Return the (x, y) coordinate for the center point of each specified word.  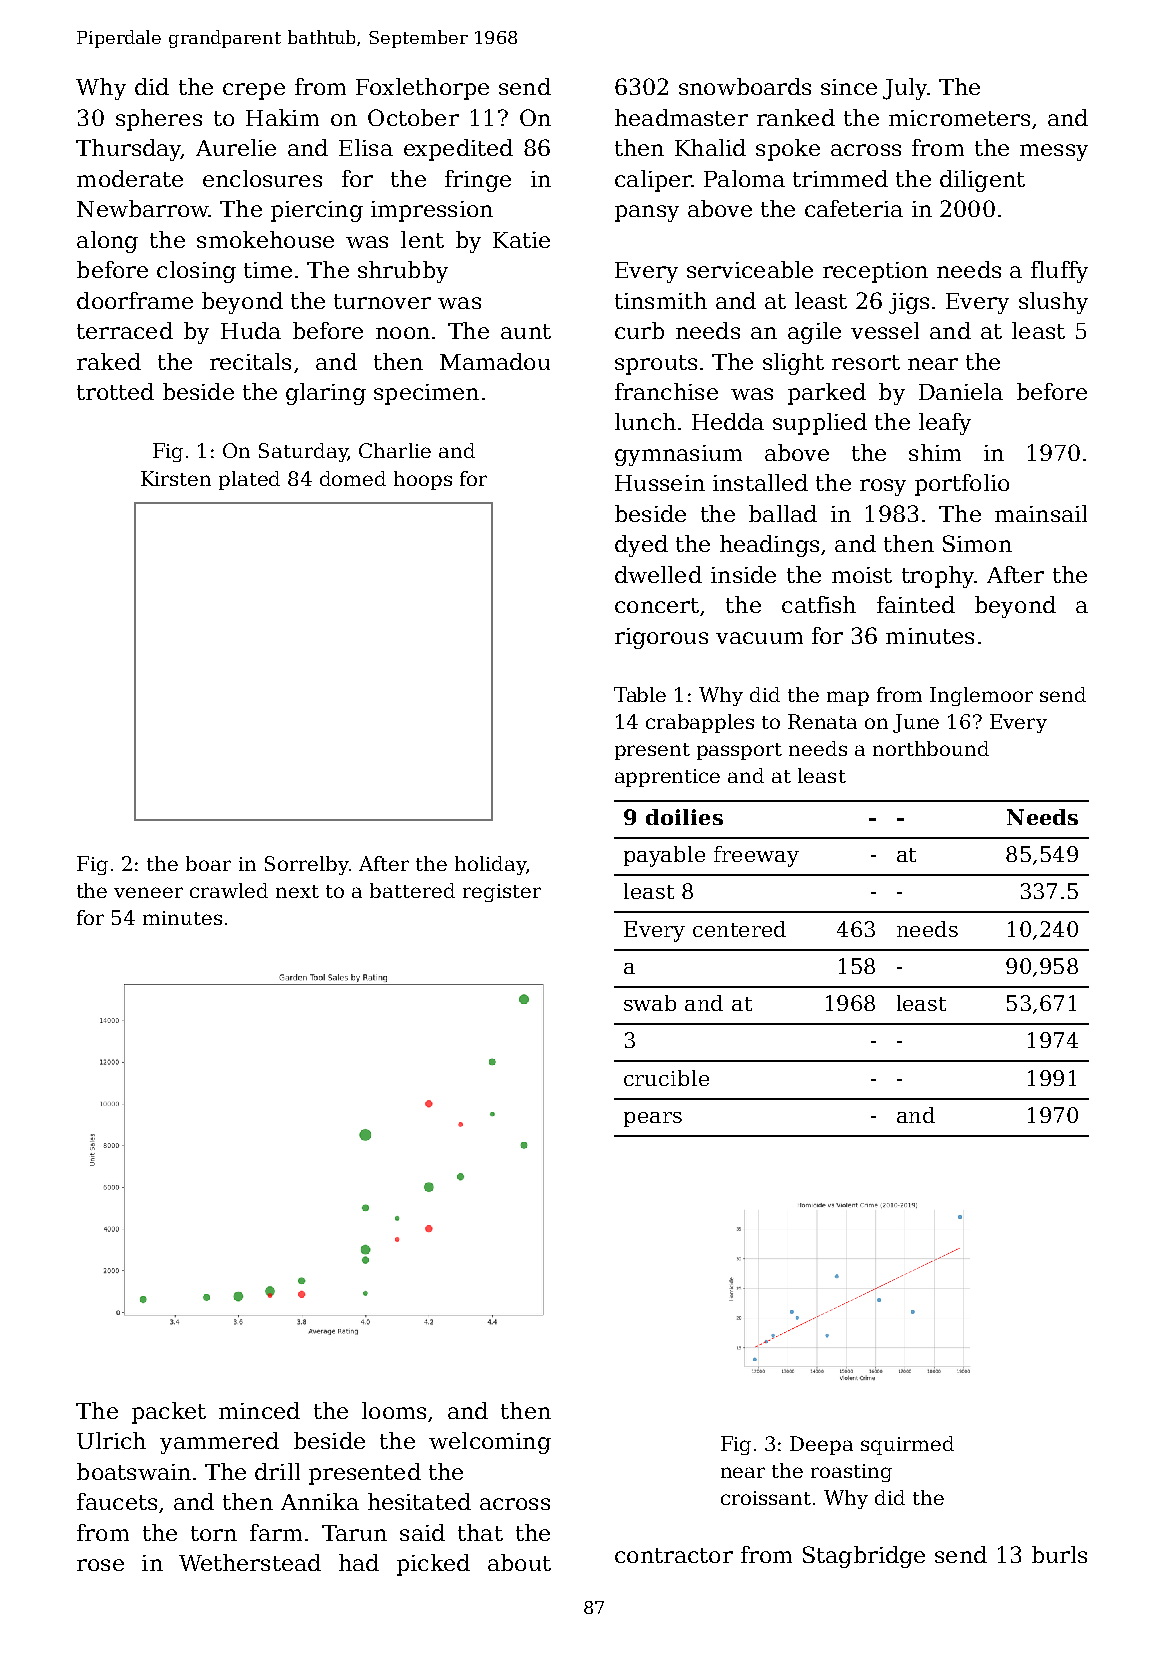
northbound (931, 748)
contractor (674, 1555)
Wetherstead (250, 1562)
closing (196, 272)
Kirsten (176, 478)
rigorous (661, 638)
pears (653, 1119)
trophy (938, 577)
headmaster (681, 117)
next (297, 891)
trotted (115, 391)
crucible (666, 1078)
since (849, 87)
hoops (423, 480)
